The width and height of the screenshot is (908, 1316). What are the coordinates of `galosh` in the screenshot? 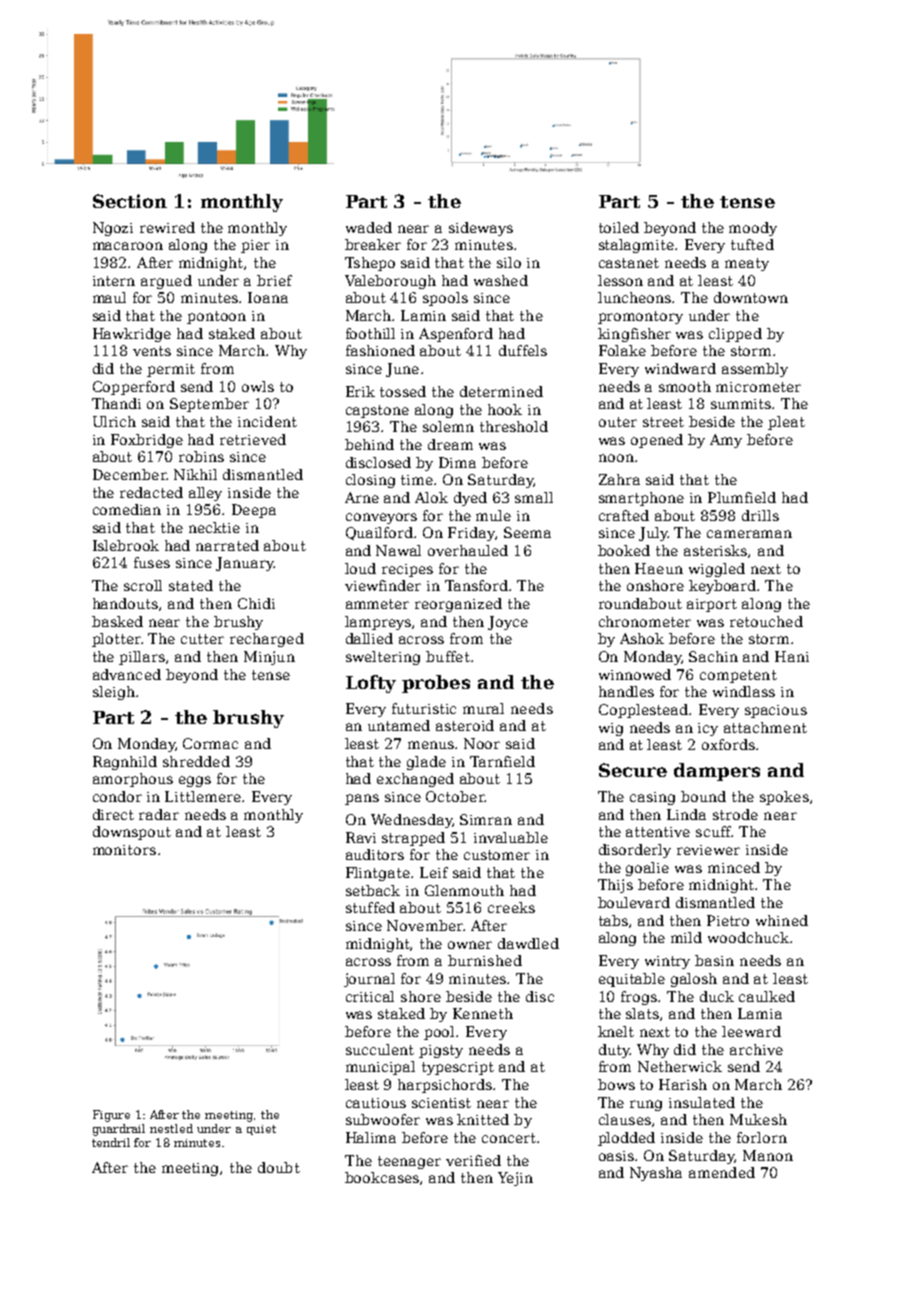 It's located at (694, 980).
